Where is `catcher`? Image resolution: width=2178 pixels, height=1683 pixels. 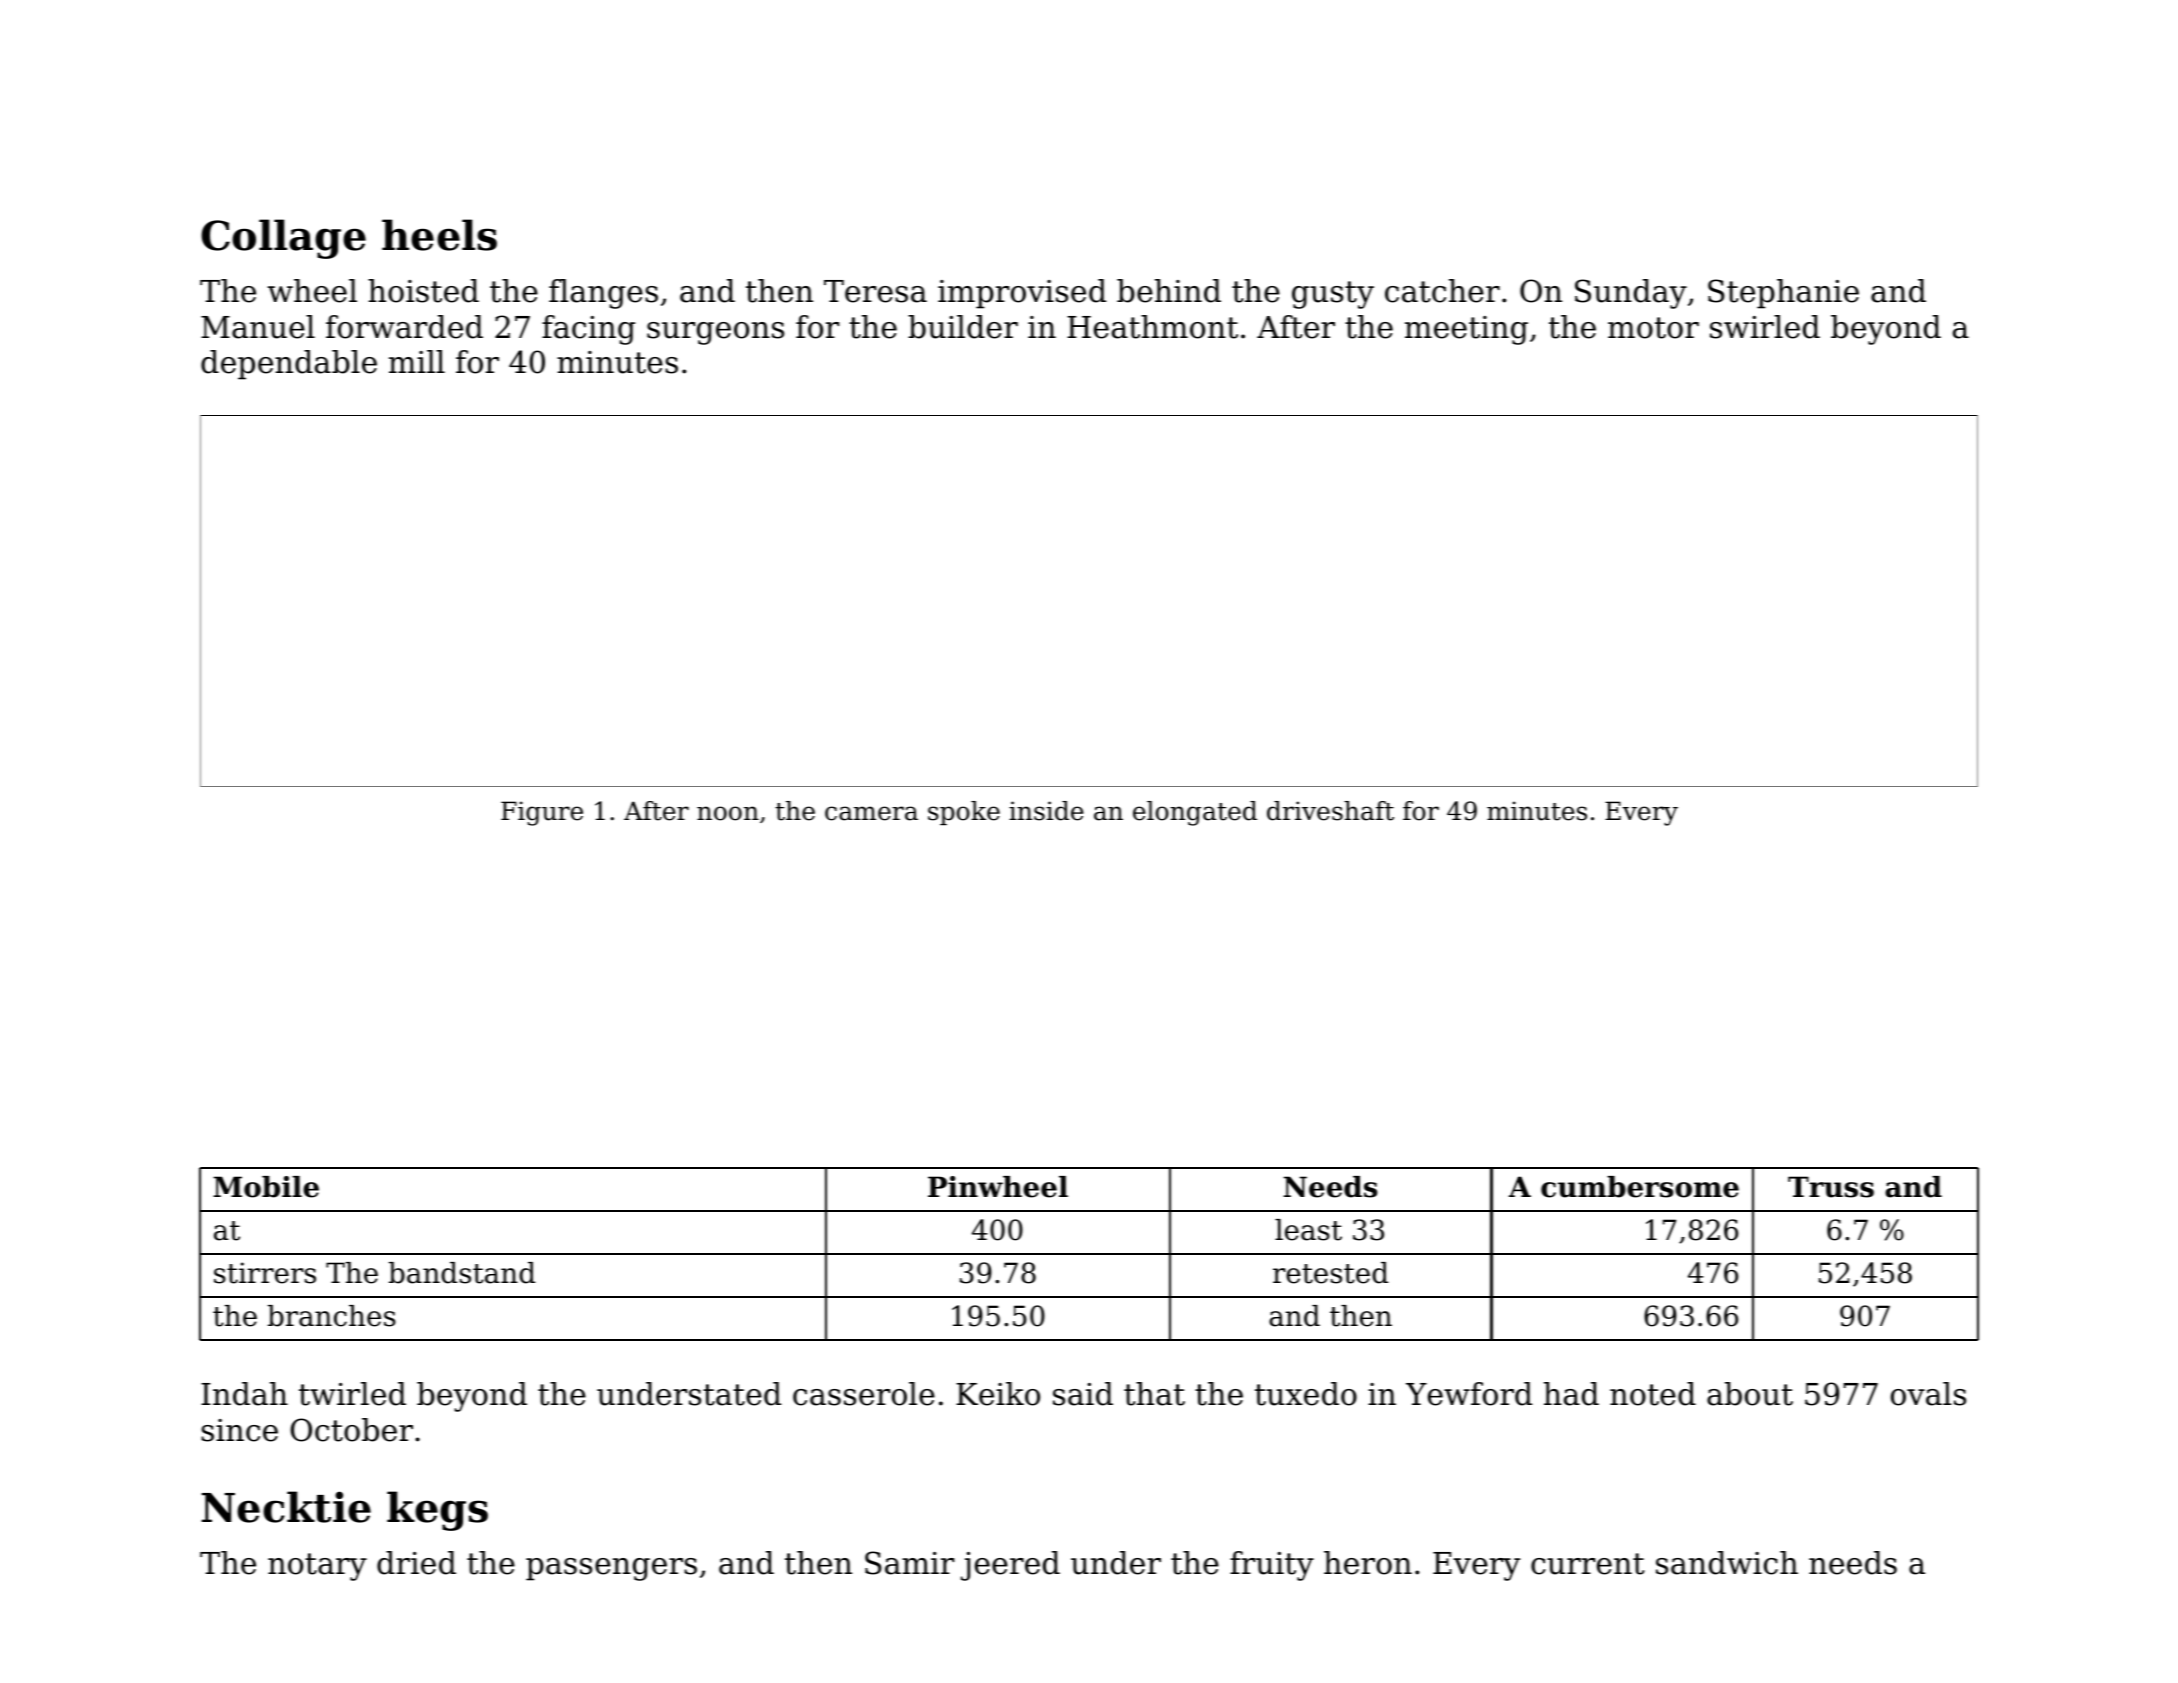
catcher is located at coordinates (1442, 291).
